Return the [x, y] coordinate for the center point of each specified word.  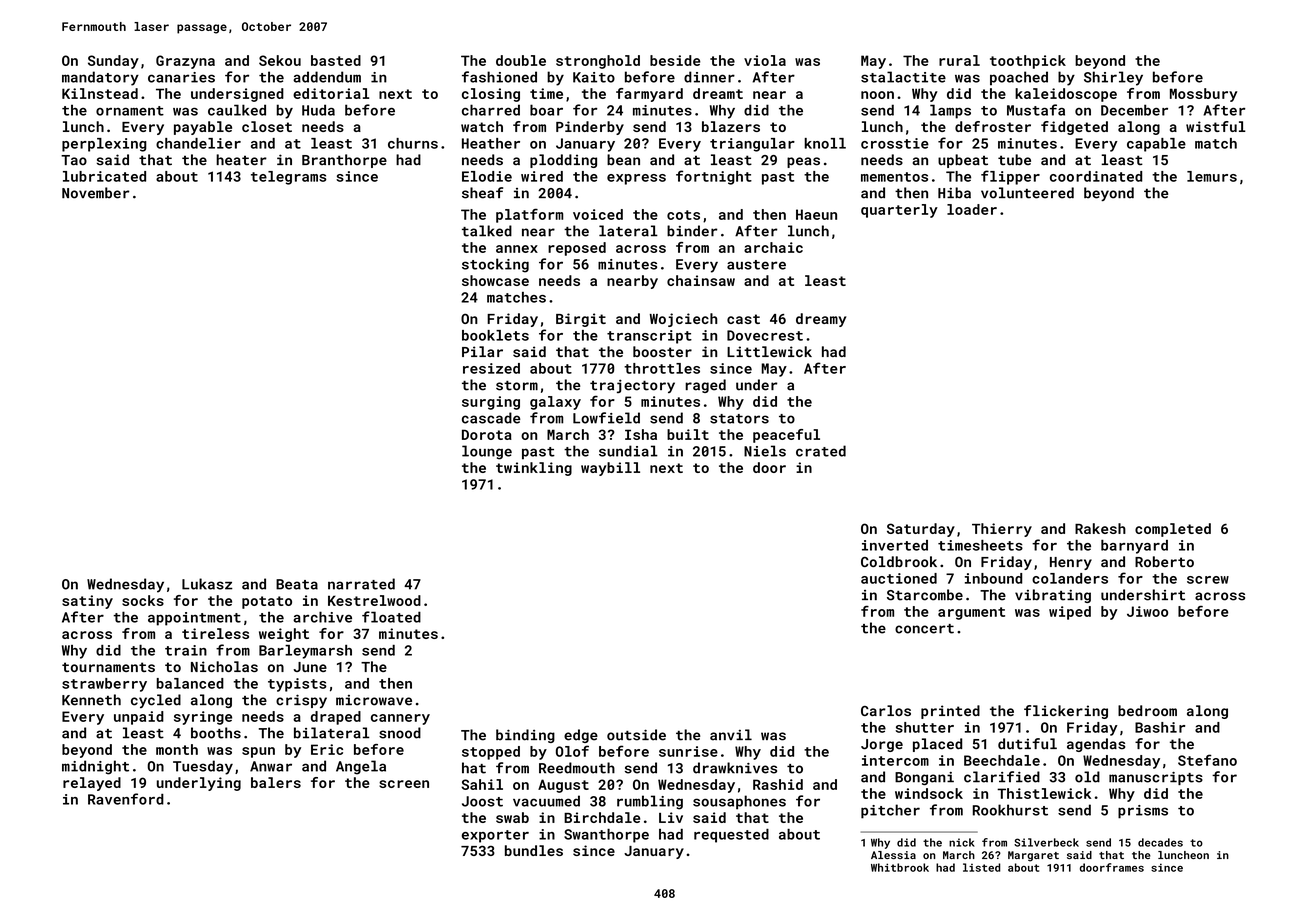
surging [491, 403]
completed [1173, 530]
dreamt [718, 93]
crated [821, 451]
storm [517, 386]
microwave [374, 700]
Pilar [482, 351]
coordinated [1096, 176]
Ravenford [126, 799]
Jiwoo [1147, 611]
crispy [301, 701]
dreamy [821, 320]
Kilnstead [100, 93]
